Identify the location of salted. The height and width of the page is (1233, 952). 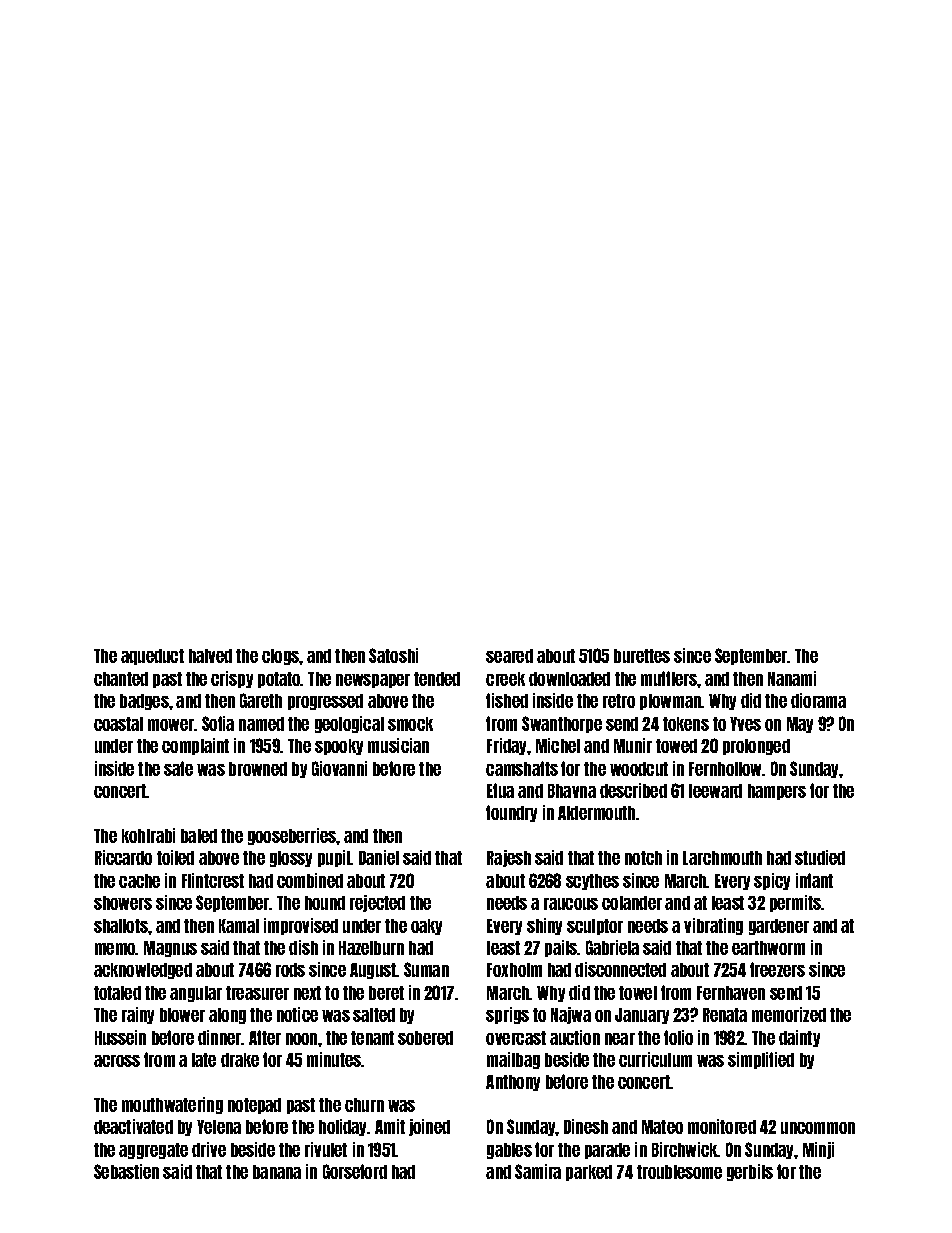
(374, 1015).
